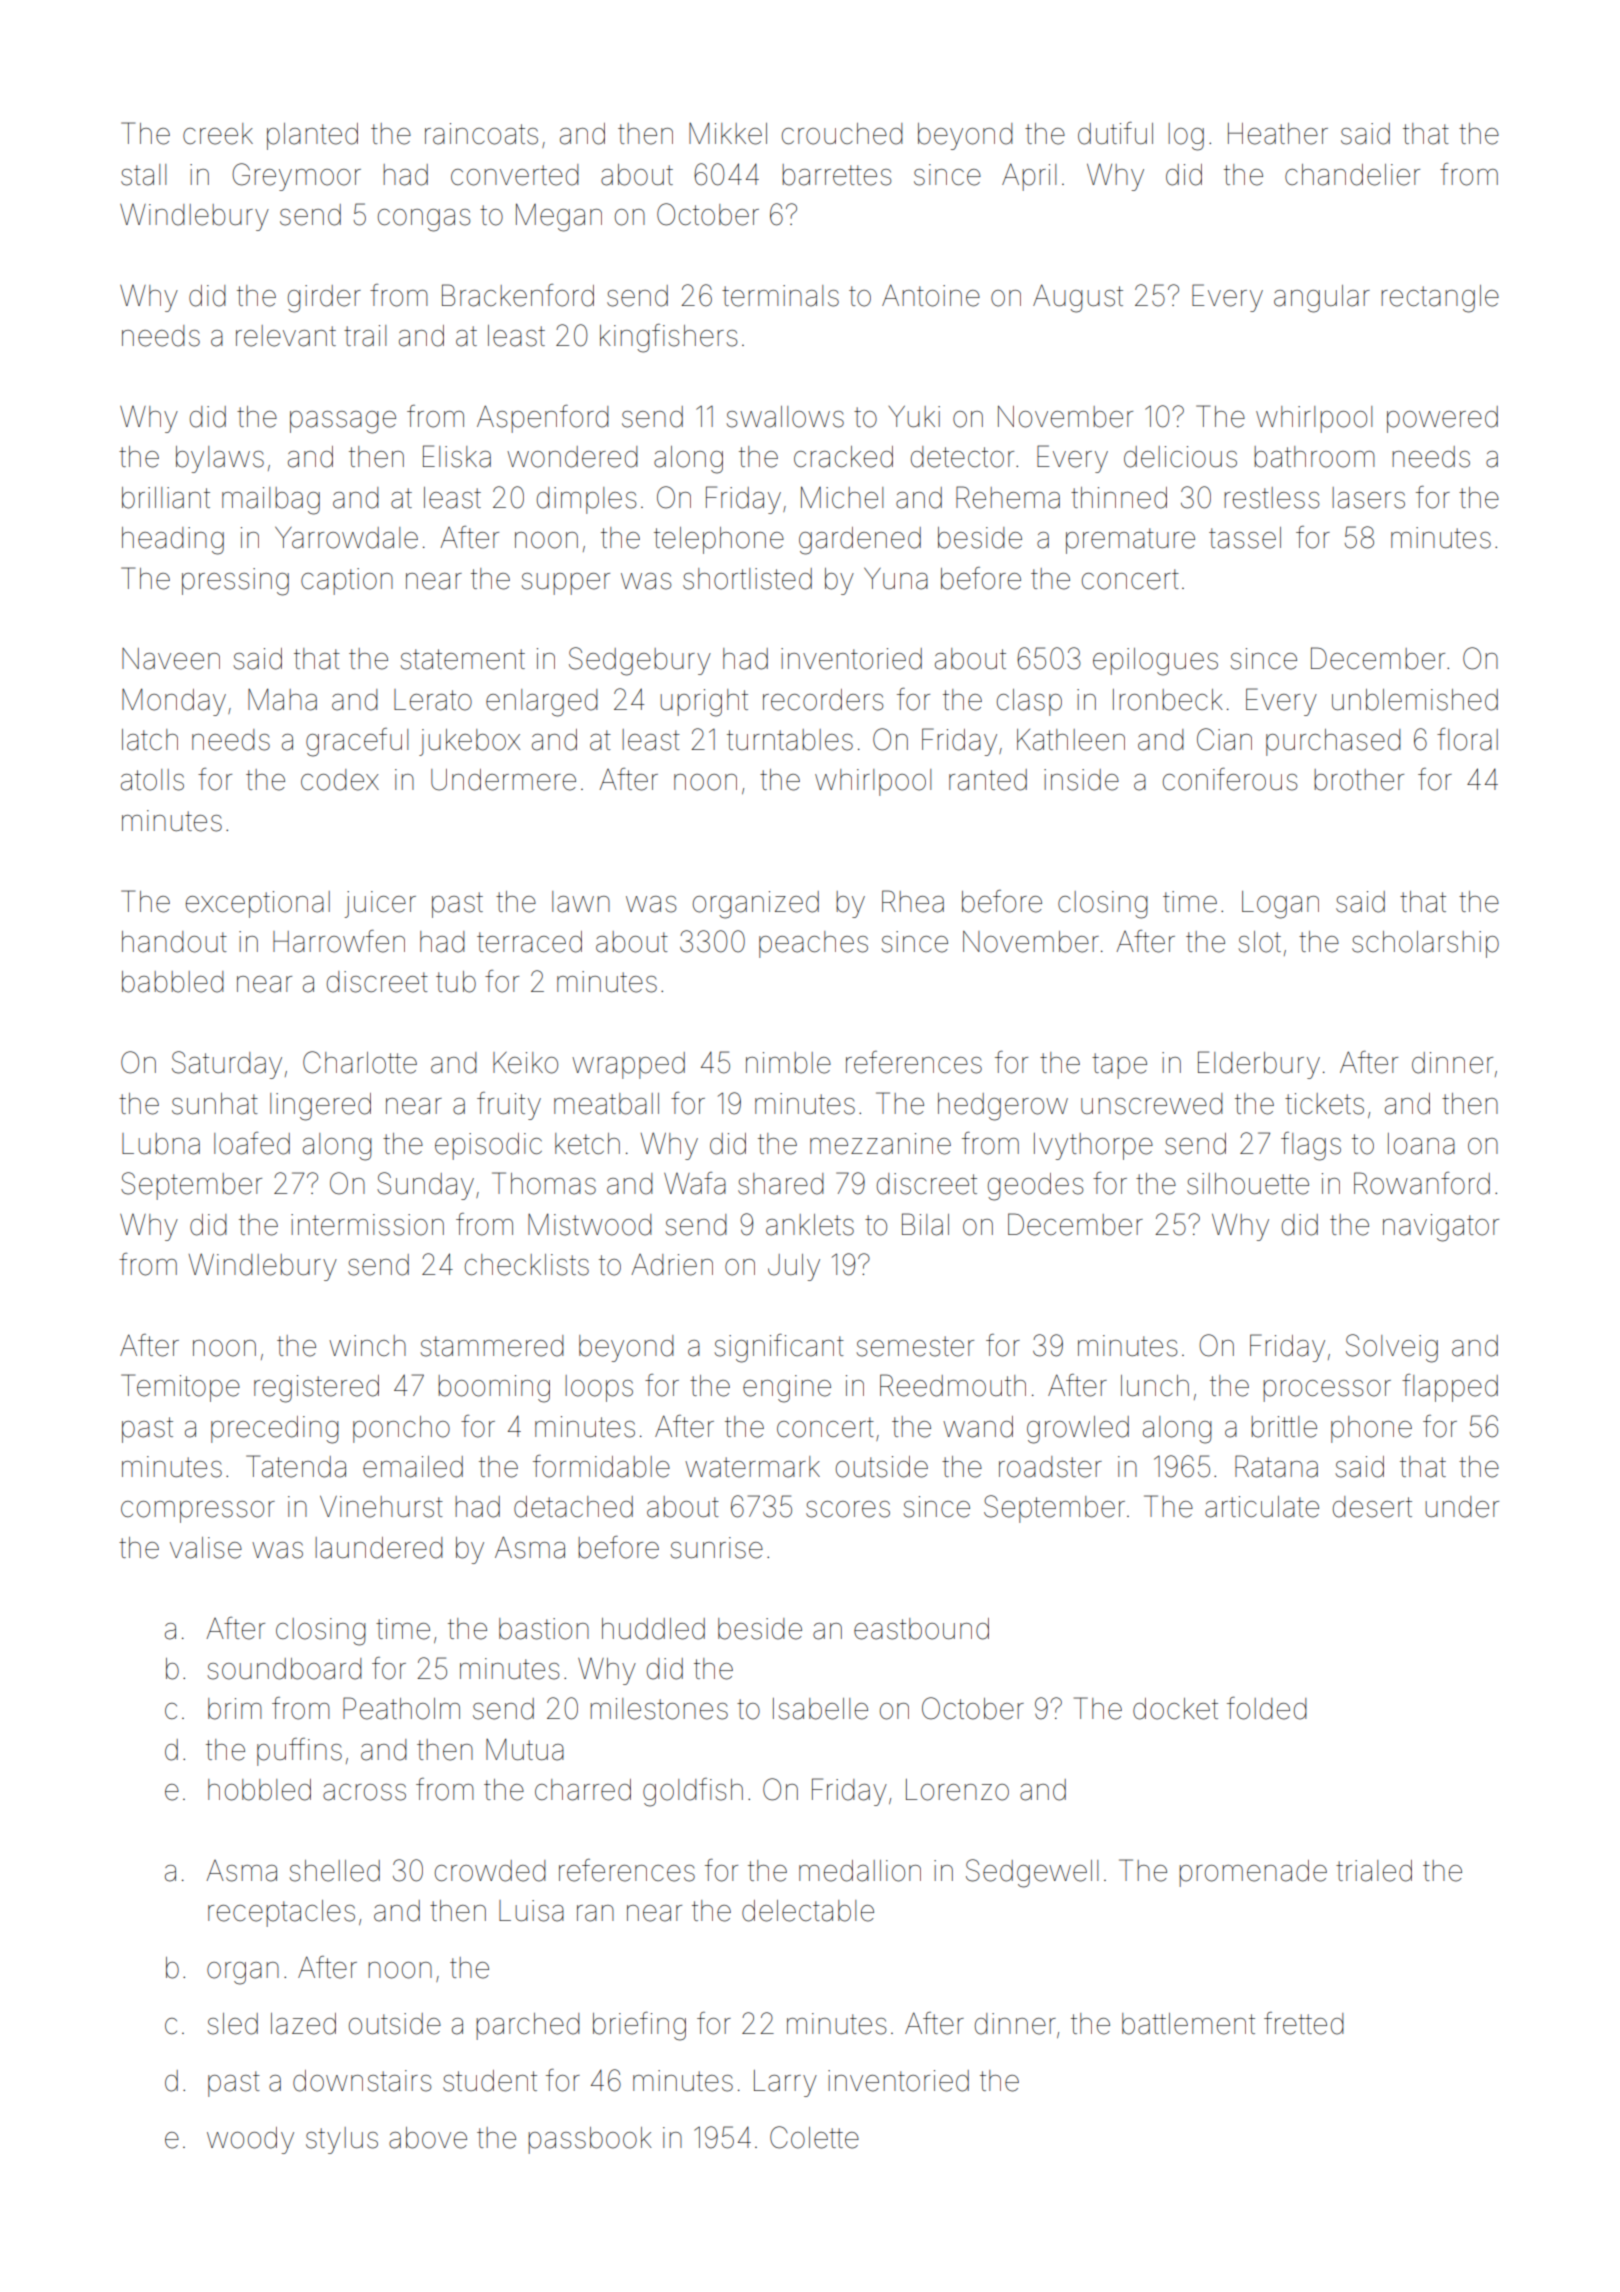  What do you see at coordinates (494, 1389) in the image?
I see `booming` at bounding box center [494, 1389].
